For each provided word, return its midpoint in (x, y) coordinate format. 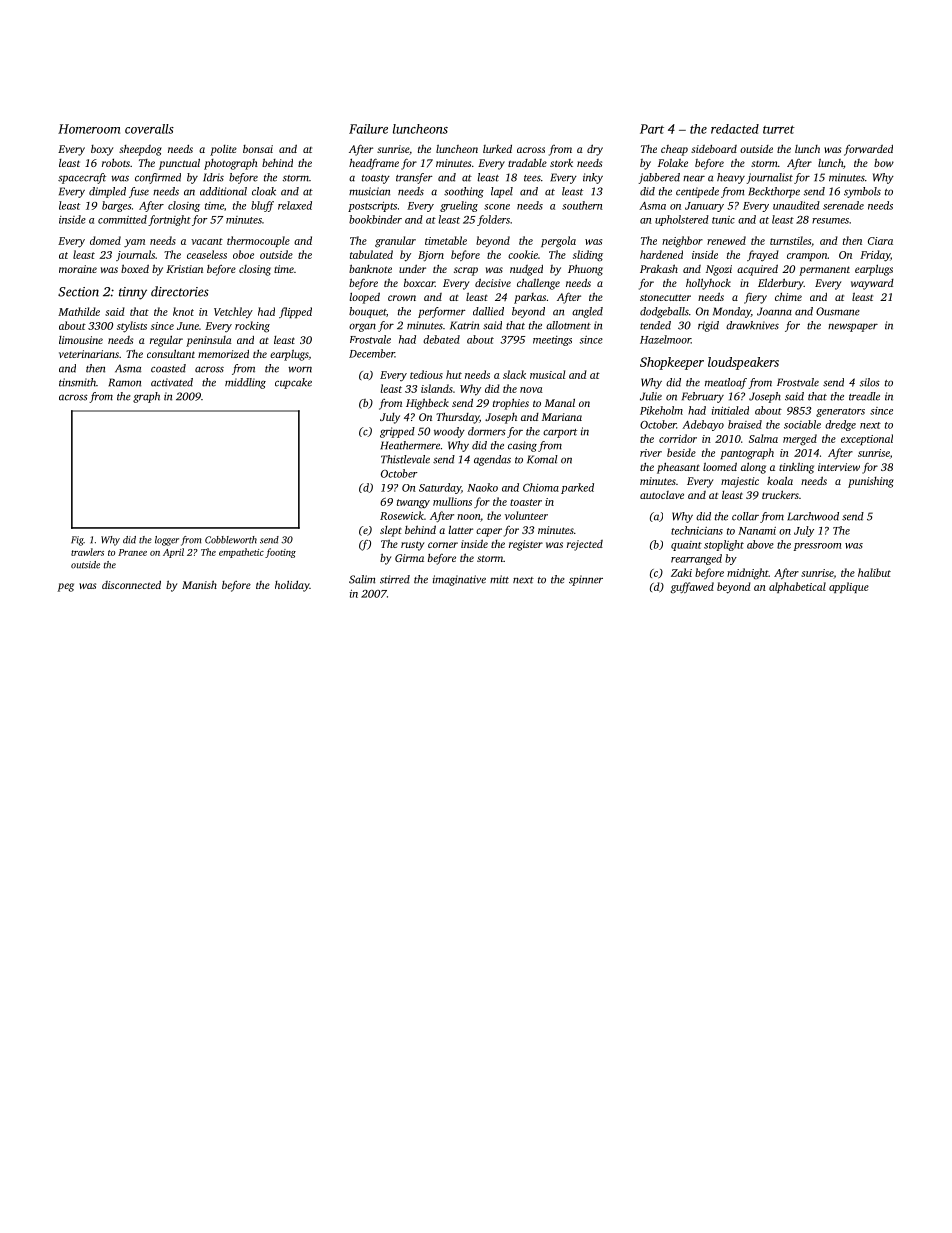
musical (547, 374)
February (703, 397)
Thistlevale (405, 459)
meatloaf (726, 383)
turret (779, 129)
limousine (81, 340)
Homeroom (89, 129)
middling (245, 383)
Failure (368, 129)
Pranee (132, 552)
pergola (558, 242)
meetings (552, 341)
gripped (397, 432)
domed (105, 240)
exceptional (867, 439)
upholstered (682, 220)
